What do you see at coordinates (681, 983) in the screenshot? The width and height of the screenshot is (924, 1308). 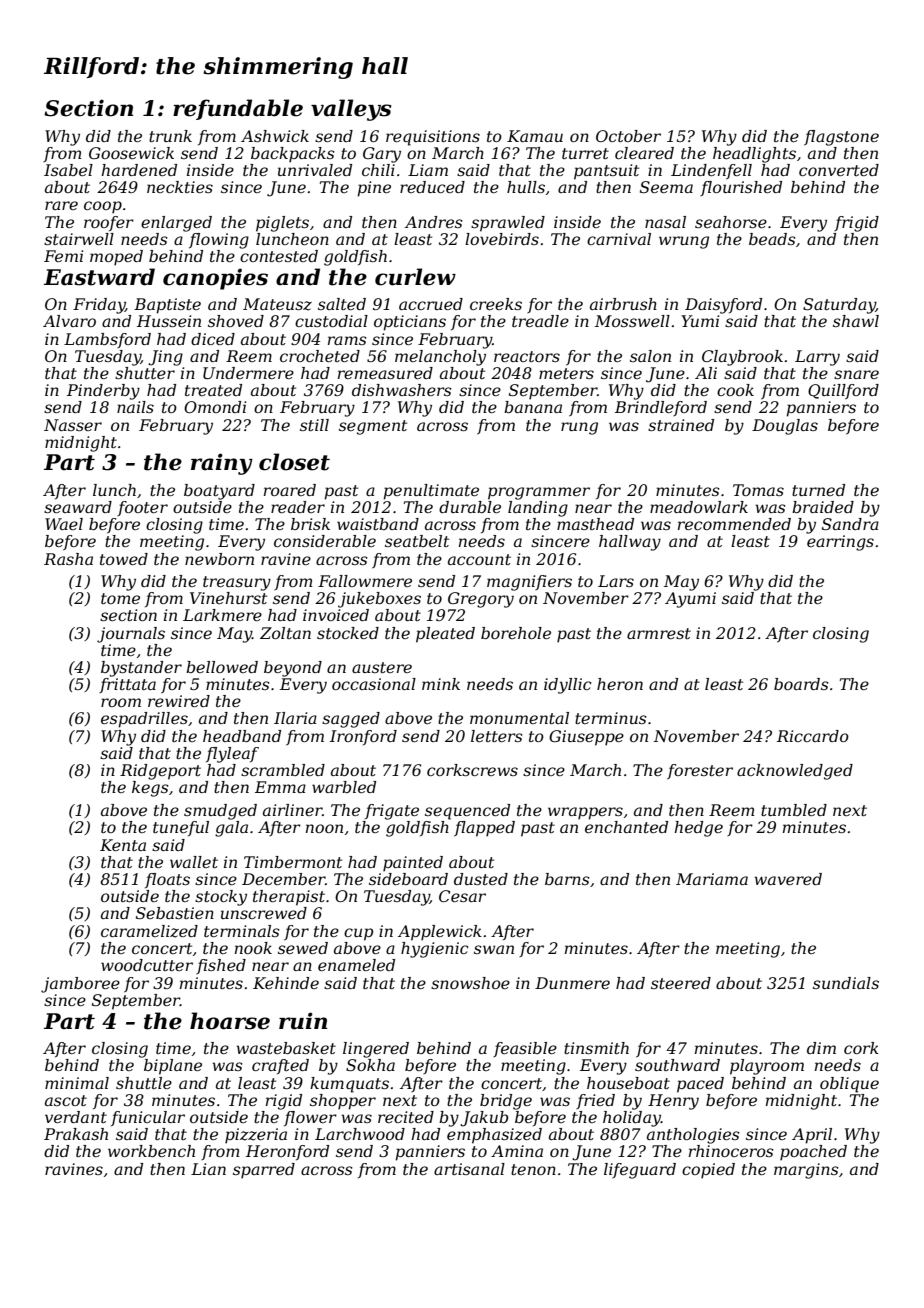 I see `steered` at bounding box center [681, 983].
